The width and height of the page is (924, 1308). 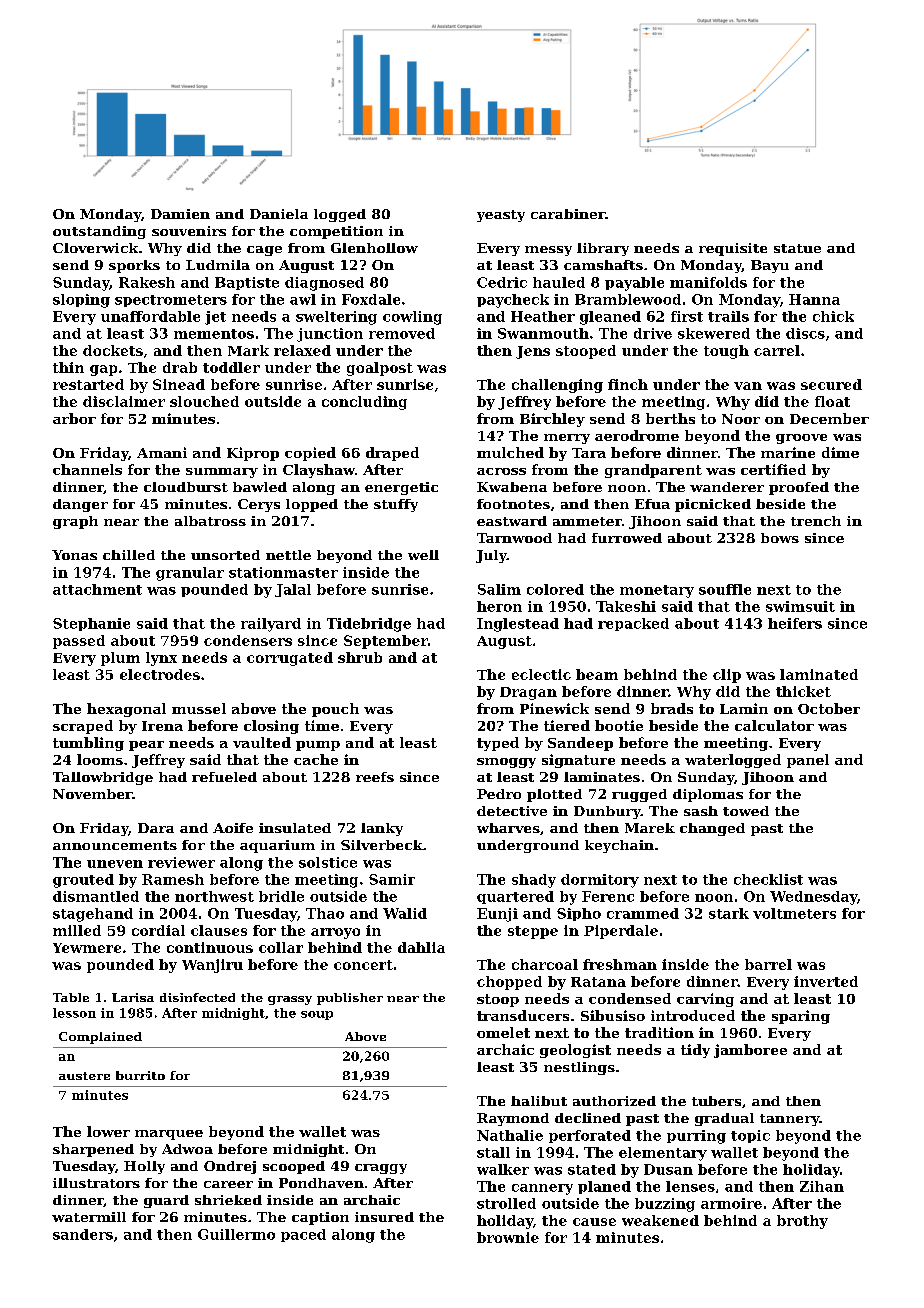 I want to click on lynx, so click(x=161, y=659).
